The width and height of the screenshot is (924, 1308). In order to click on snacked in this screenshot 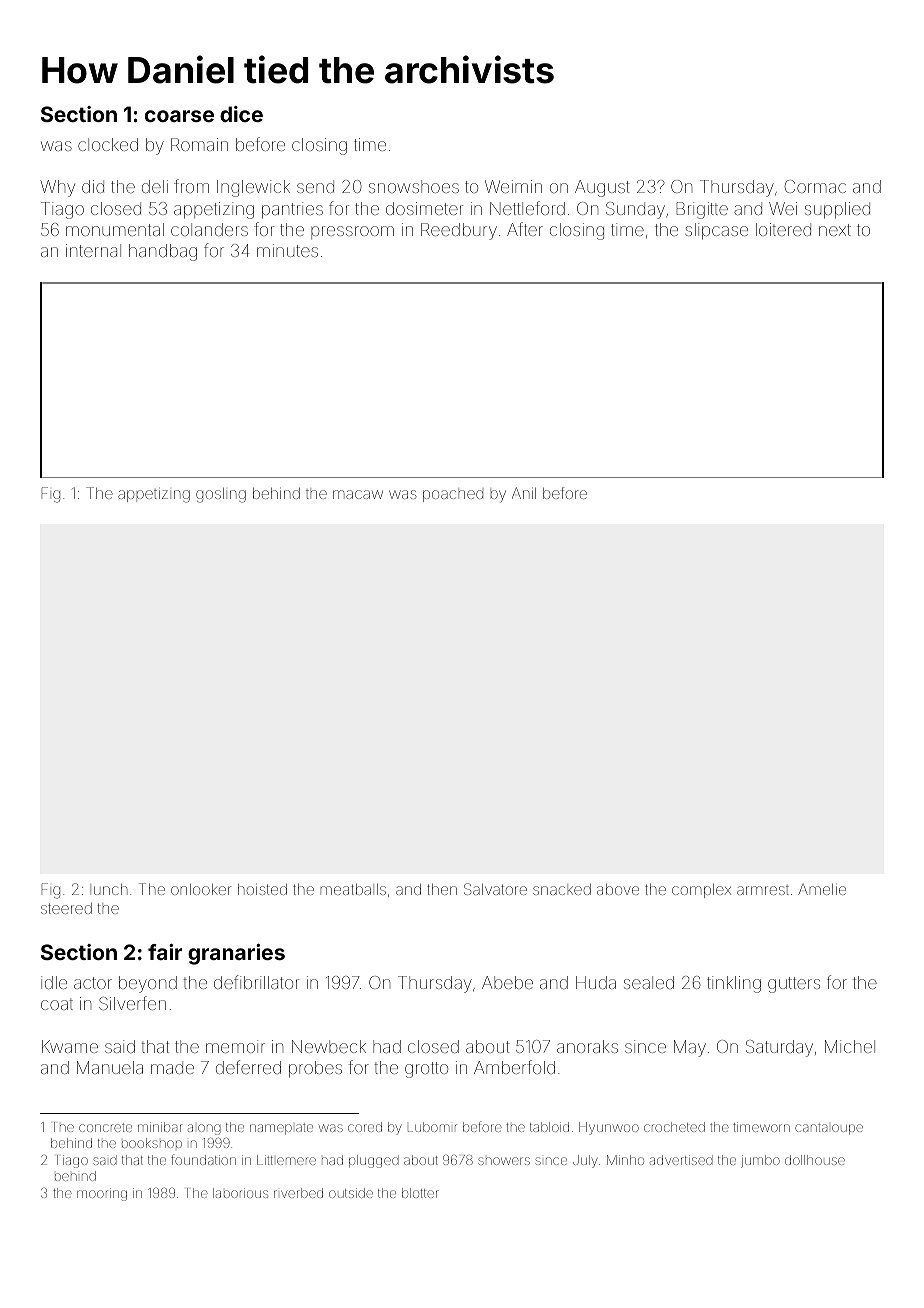, I will do `click(562, 889)`.
